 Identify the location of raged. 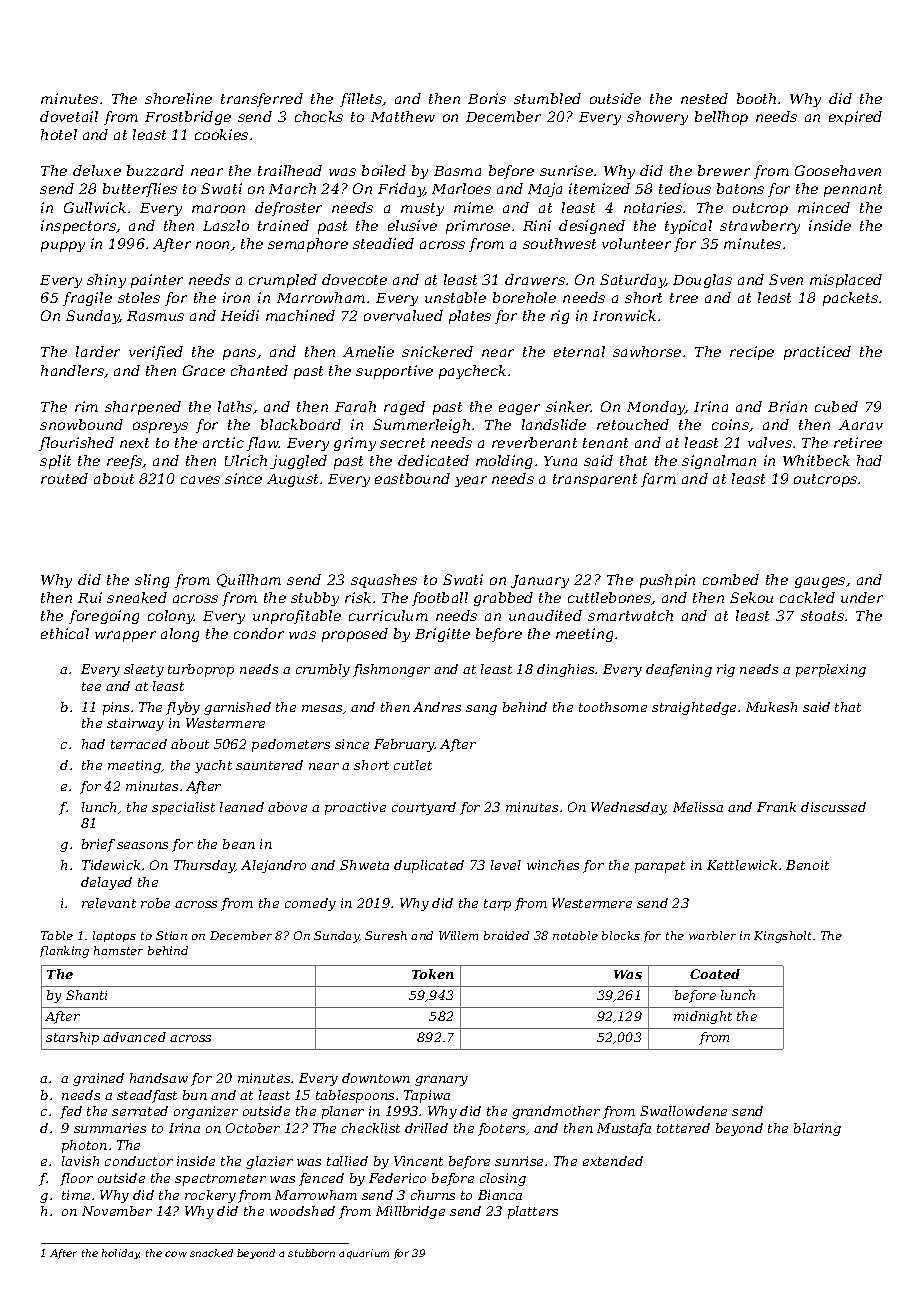
(404, 408).
